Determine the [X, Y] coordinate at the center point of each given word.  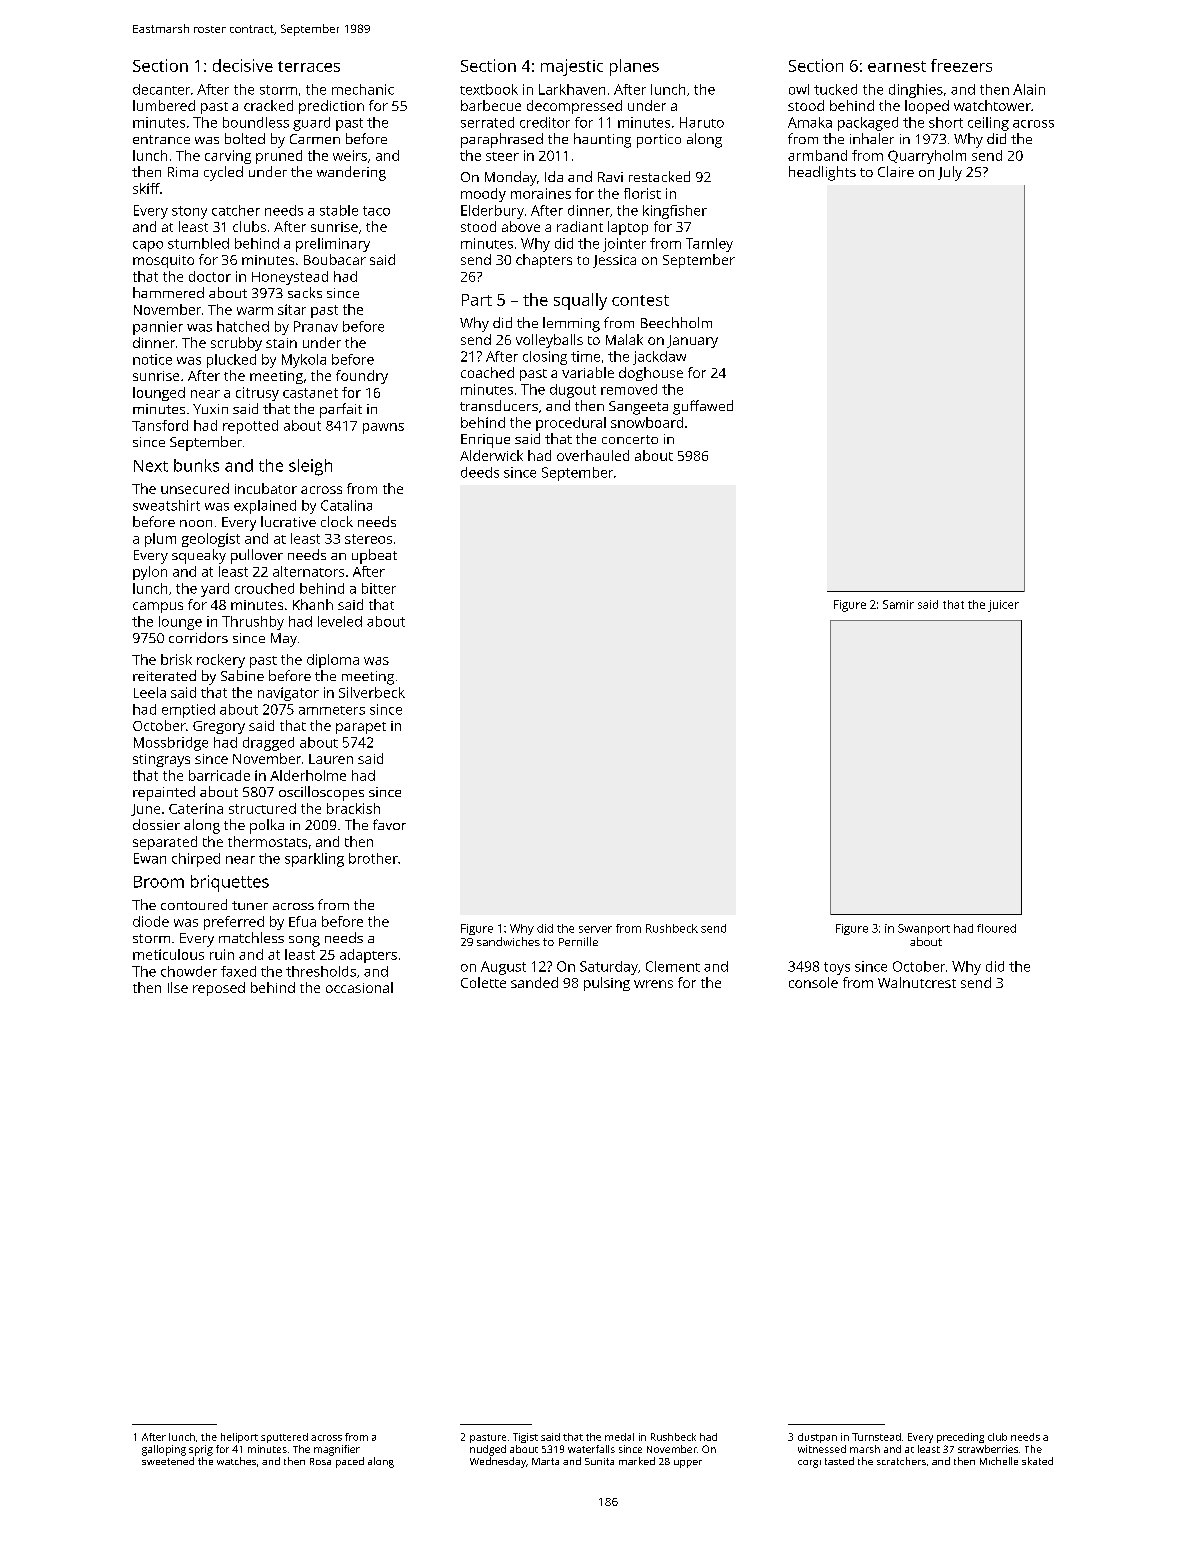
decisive [243, 65]
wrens [653, 984]
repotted [250, 427]
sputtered [284, 1438]
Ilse [178, 987]
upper [688, 1464]
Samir [898, 604]
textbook [489, 89]
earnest [897, 66]
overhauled [593, 455]
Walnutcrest [917, 982]
